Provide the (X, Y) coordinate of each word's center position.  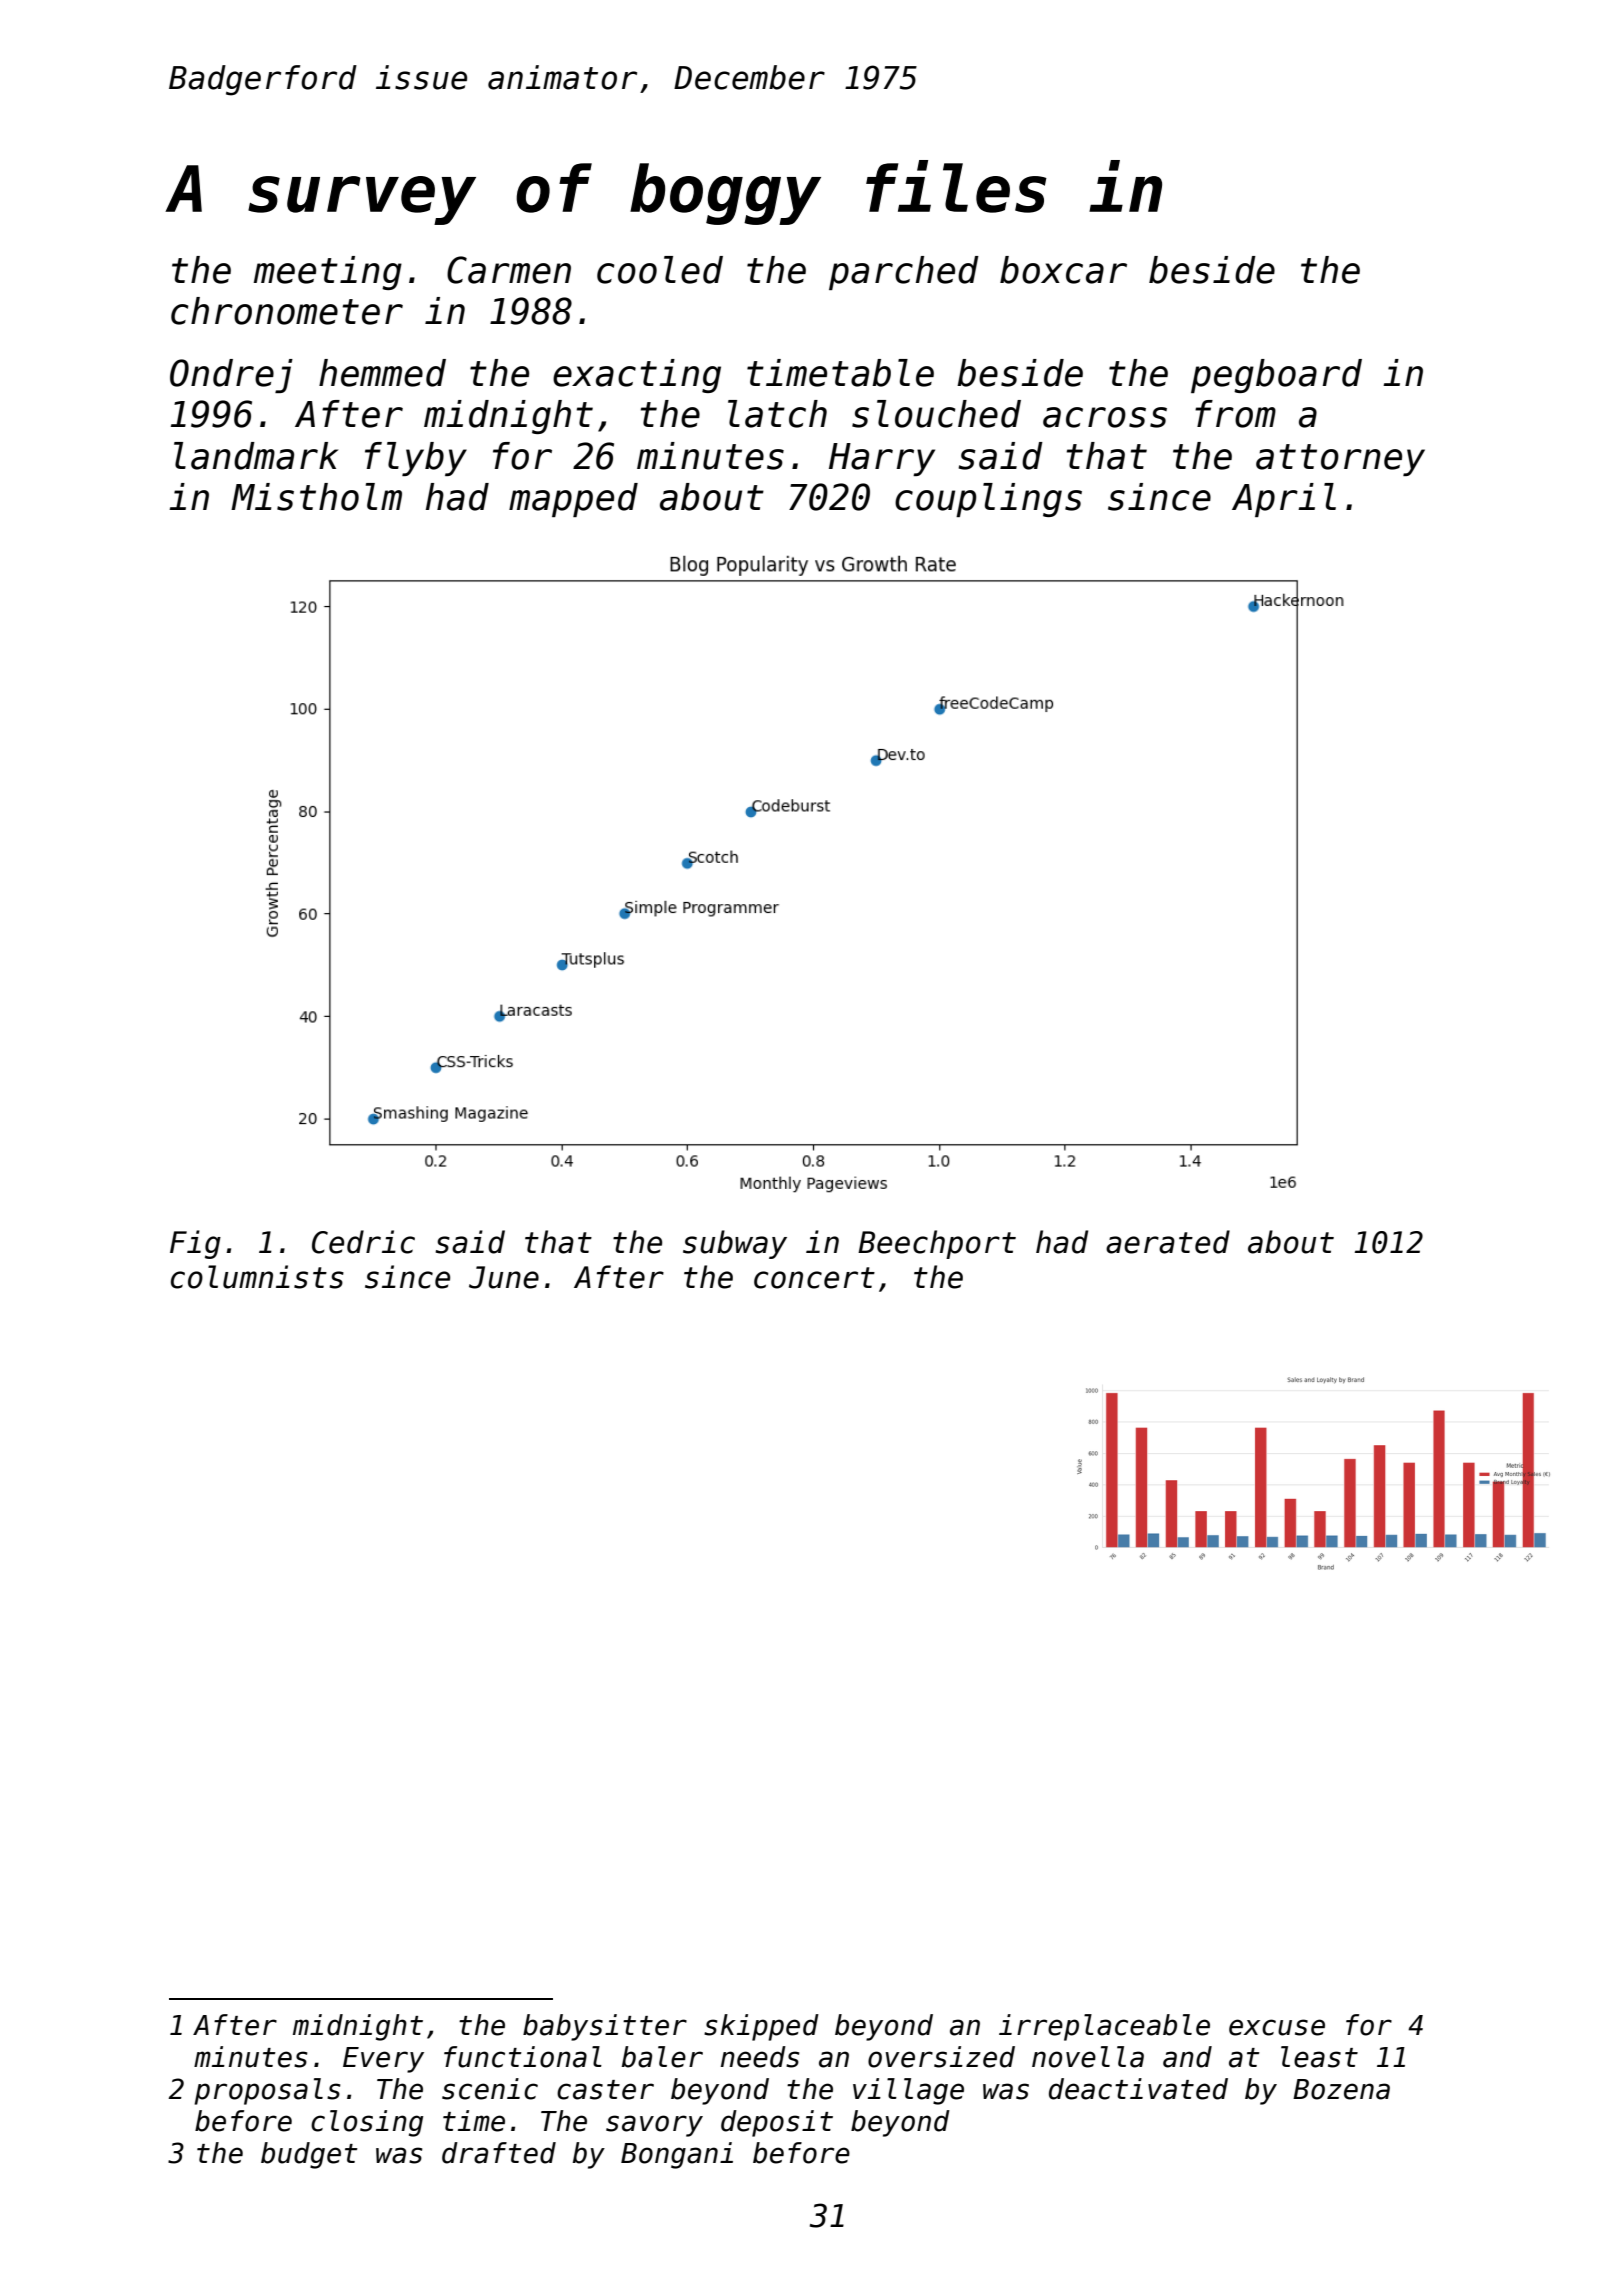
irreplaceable (1104, 2027)
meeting (328, 273)
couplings (988, 500)
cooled (660, 270)
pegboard (1276, 376)
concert (814, 1278)
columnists (257, 1277)
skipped (761, 2027)
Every (383, 2060)
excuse (1277, 2027)
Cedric (363, 1242)
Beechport (937, 1244)
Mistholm (316, 497)
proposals (267, 2091)
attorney (1340, 460)
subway (735, 1244)
